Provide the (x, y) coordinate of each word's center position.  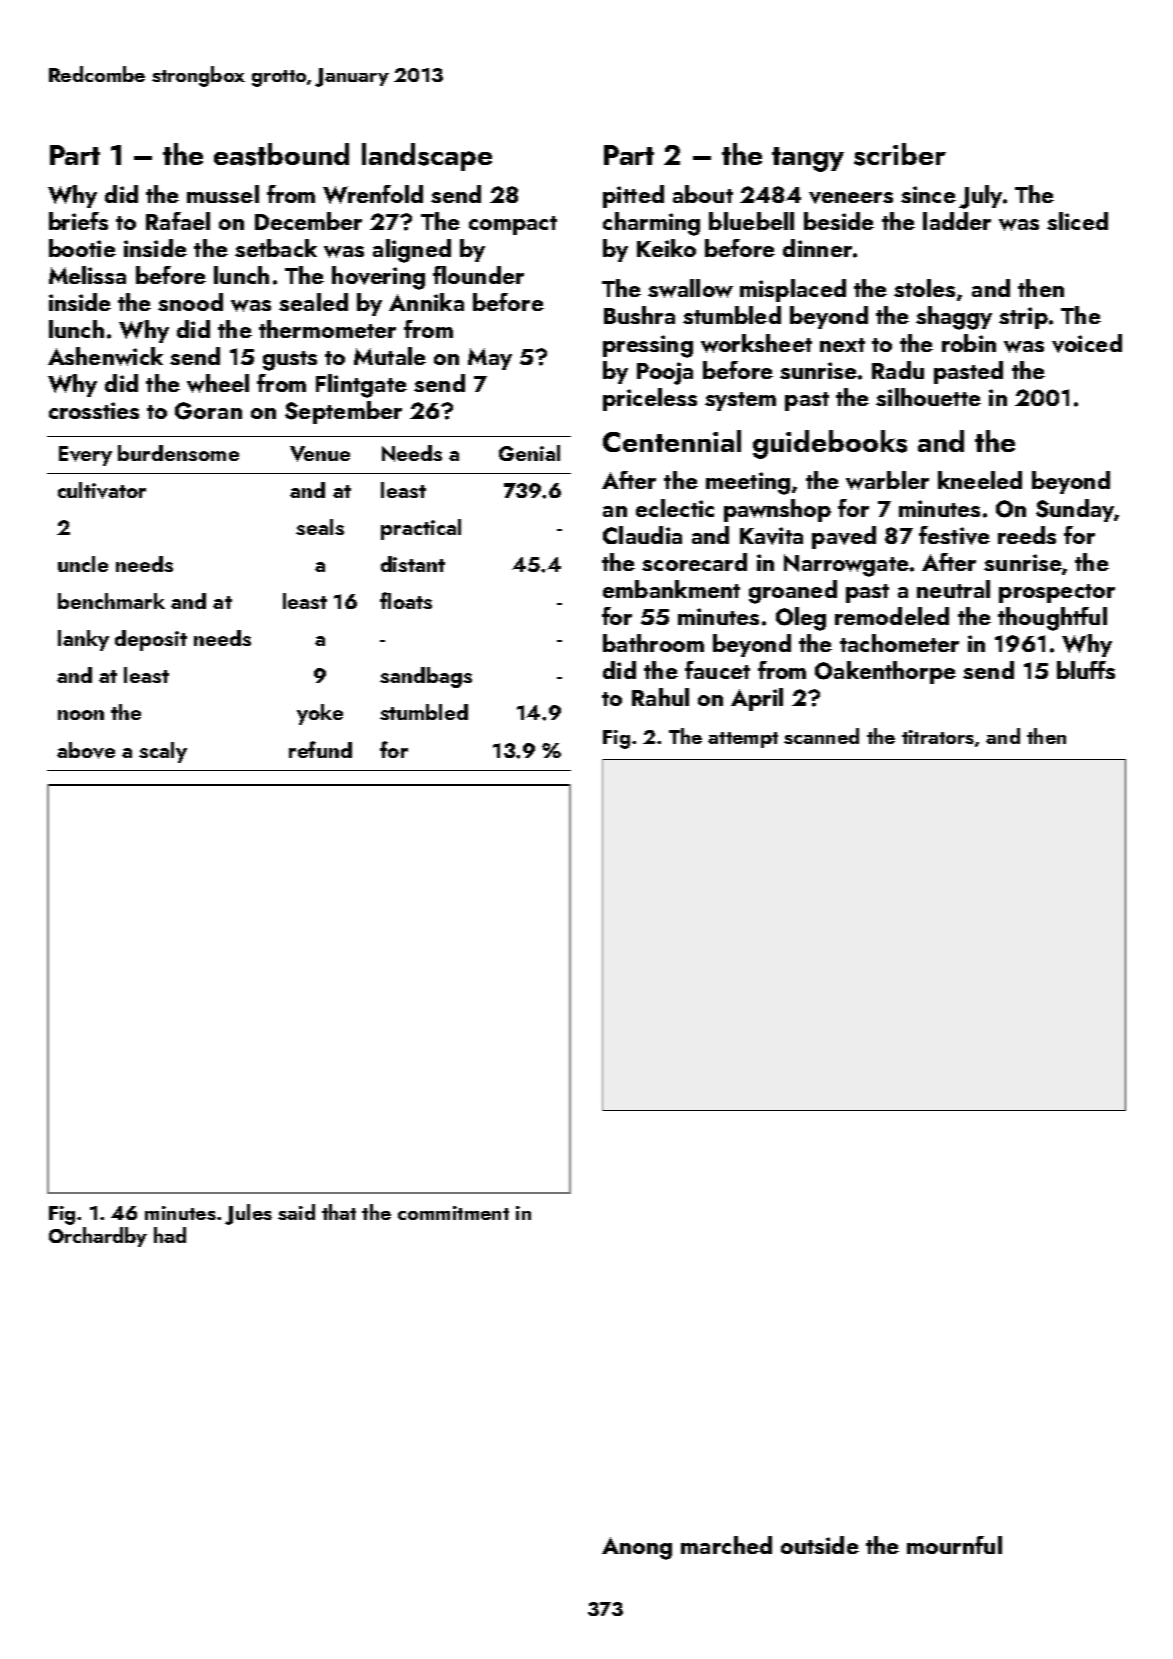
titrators (938, 737)
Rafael (178, 221)
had (170, 1235)
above (86, 750)
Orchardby (98, 1237)
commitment (453, 1213)
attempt (743, 740)
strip (1023, 318)
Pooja (665, 373)
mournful (954, 1545)
